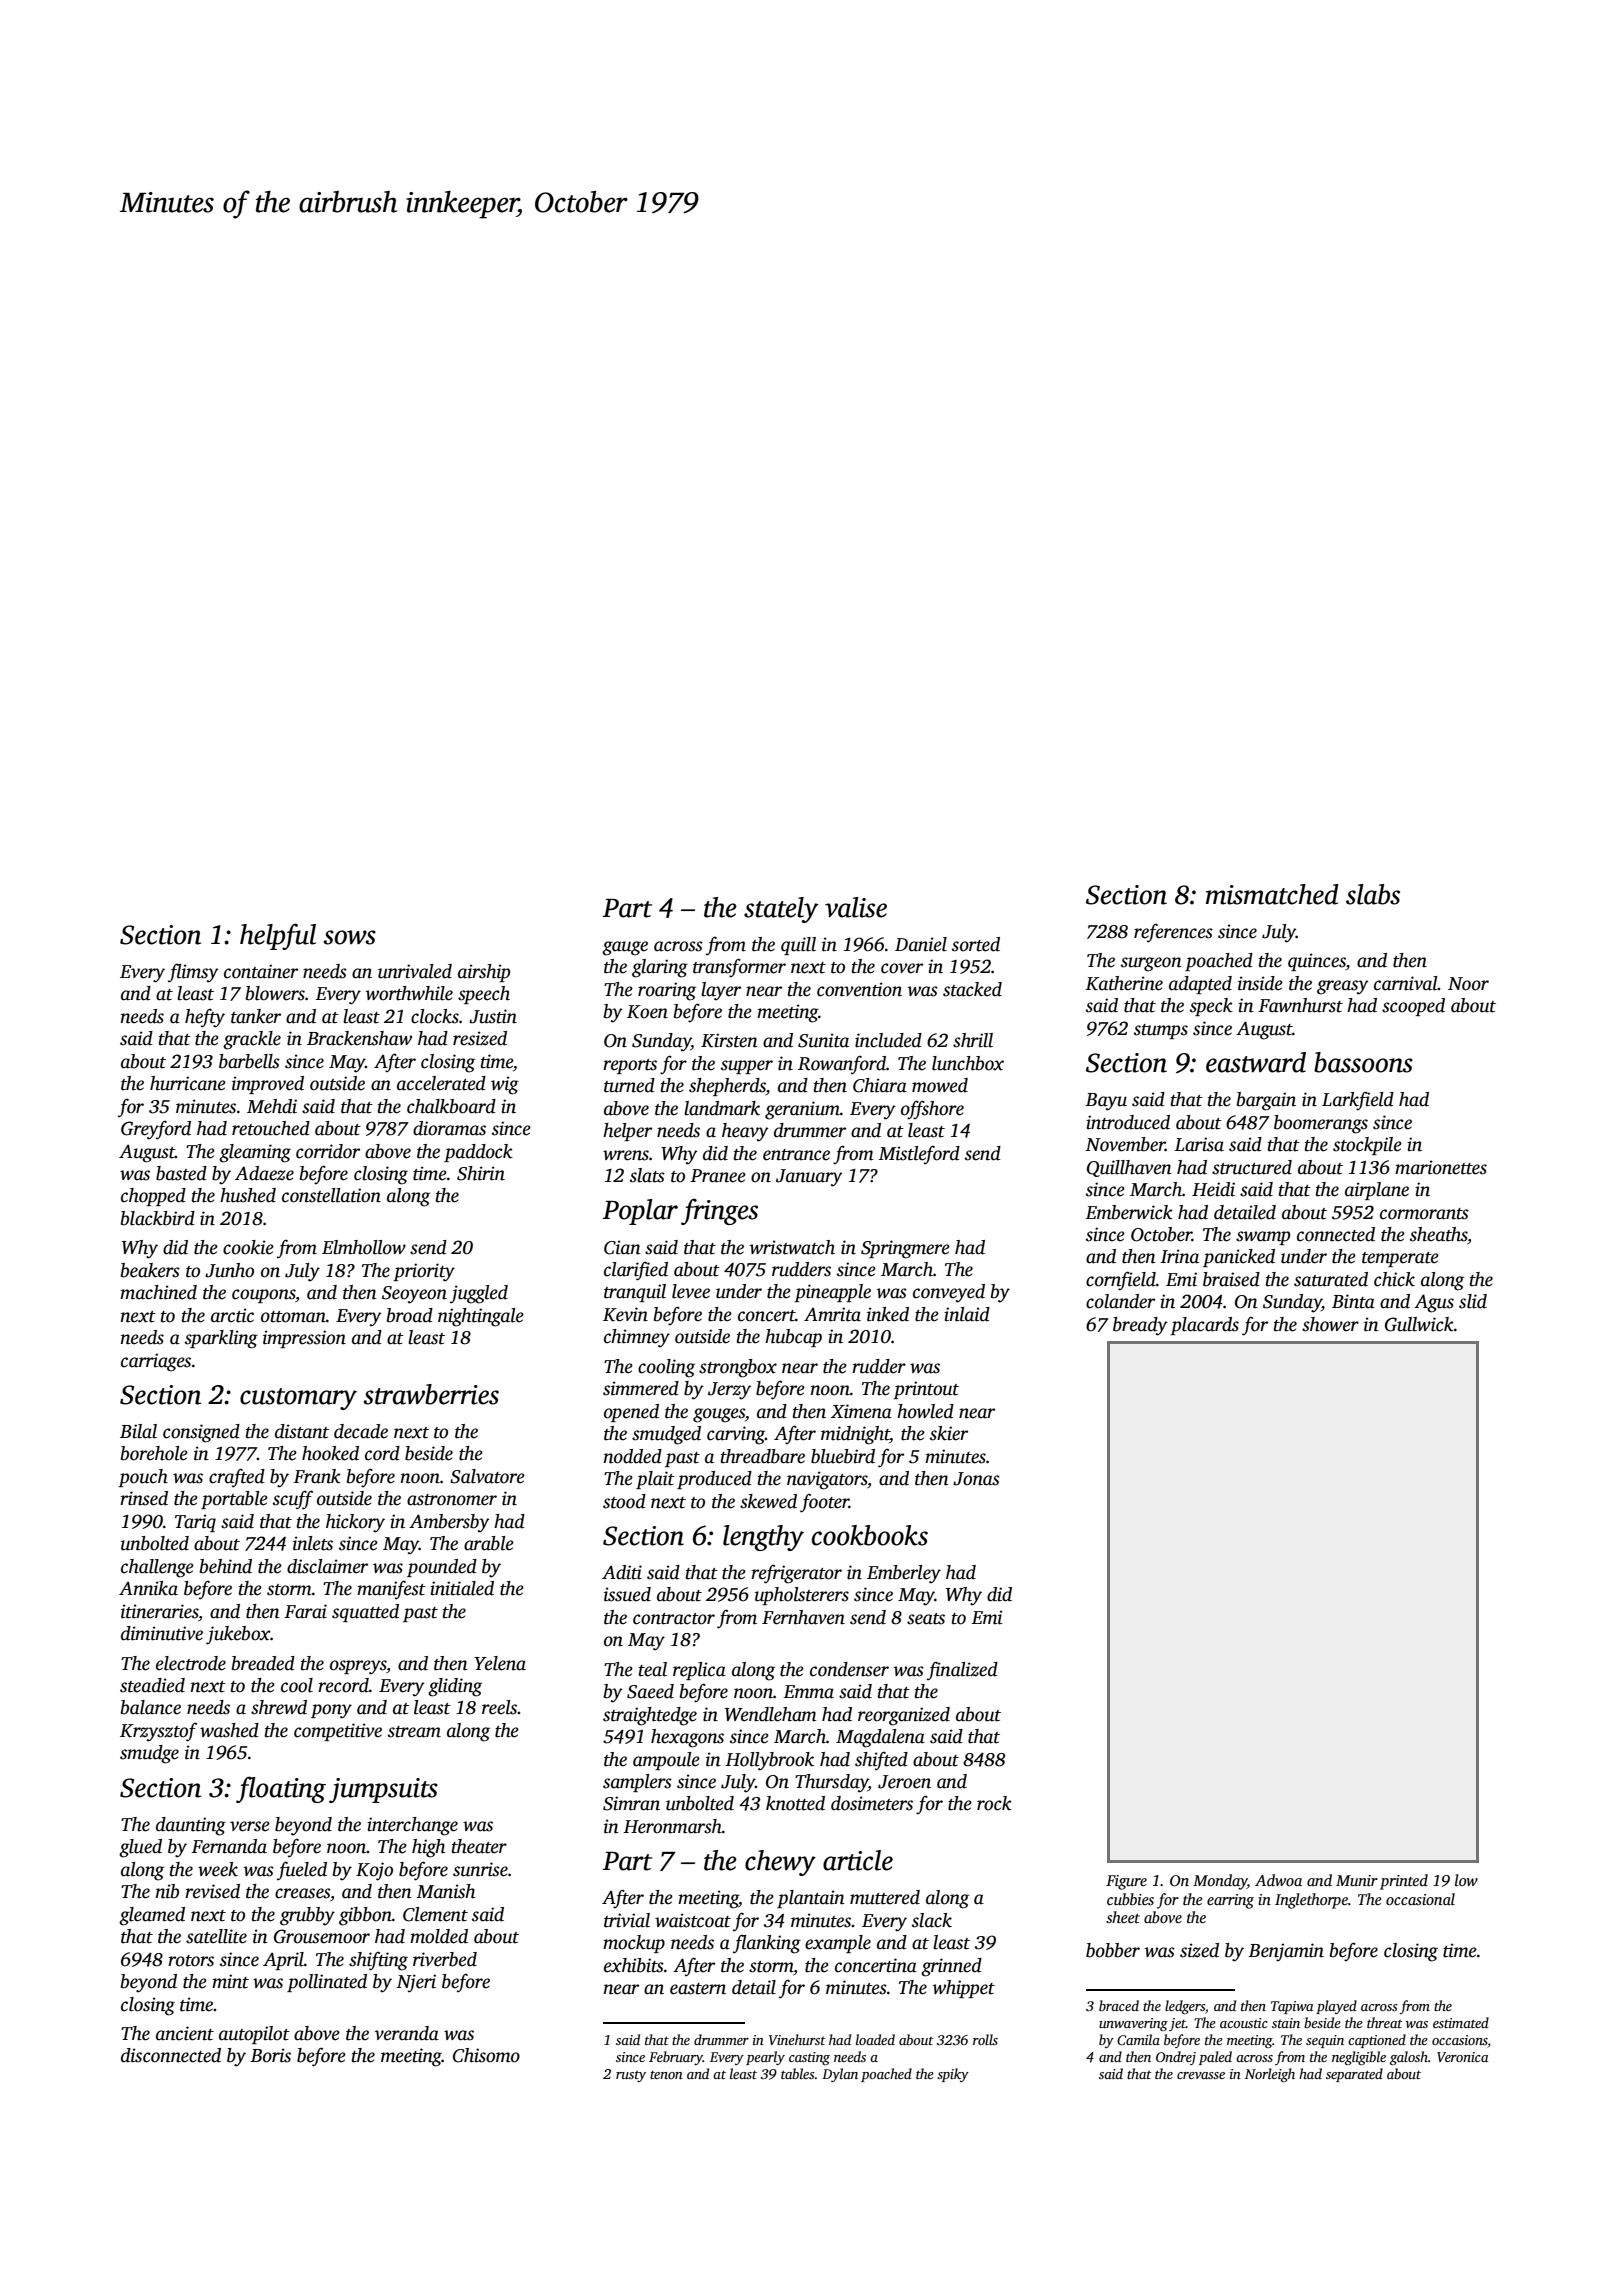  I want to click on satellite, so click(216, 1936).
